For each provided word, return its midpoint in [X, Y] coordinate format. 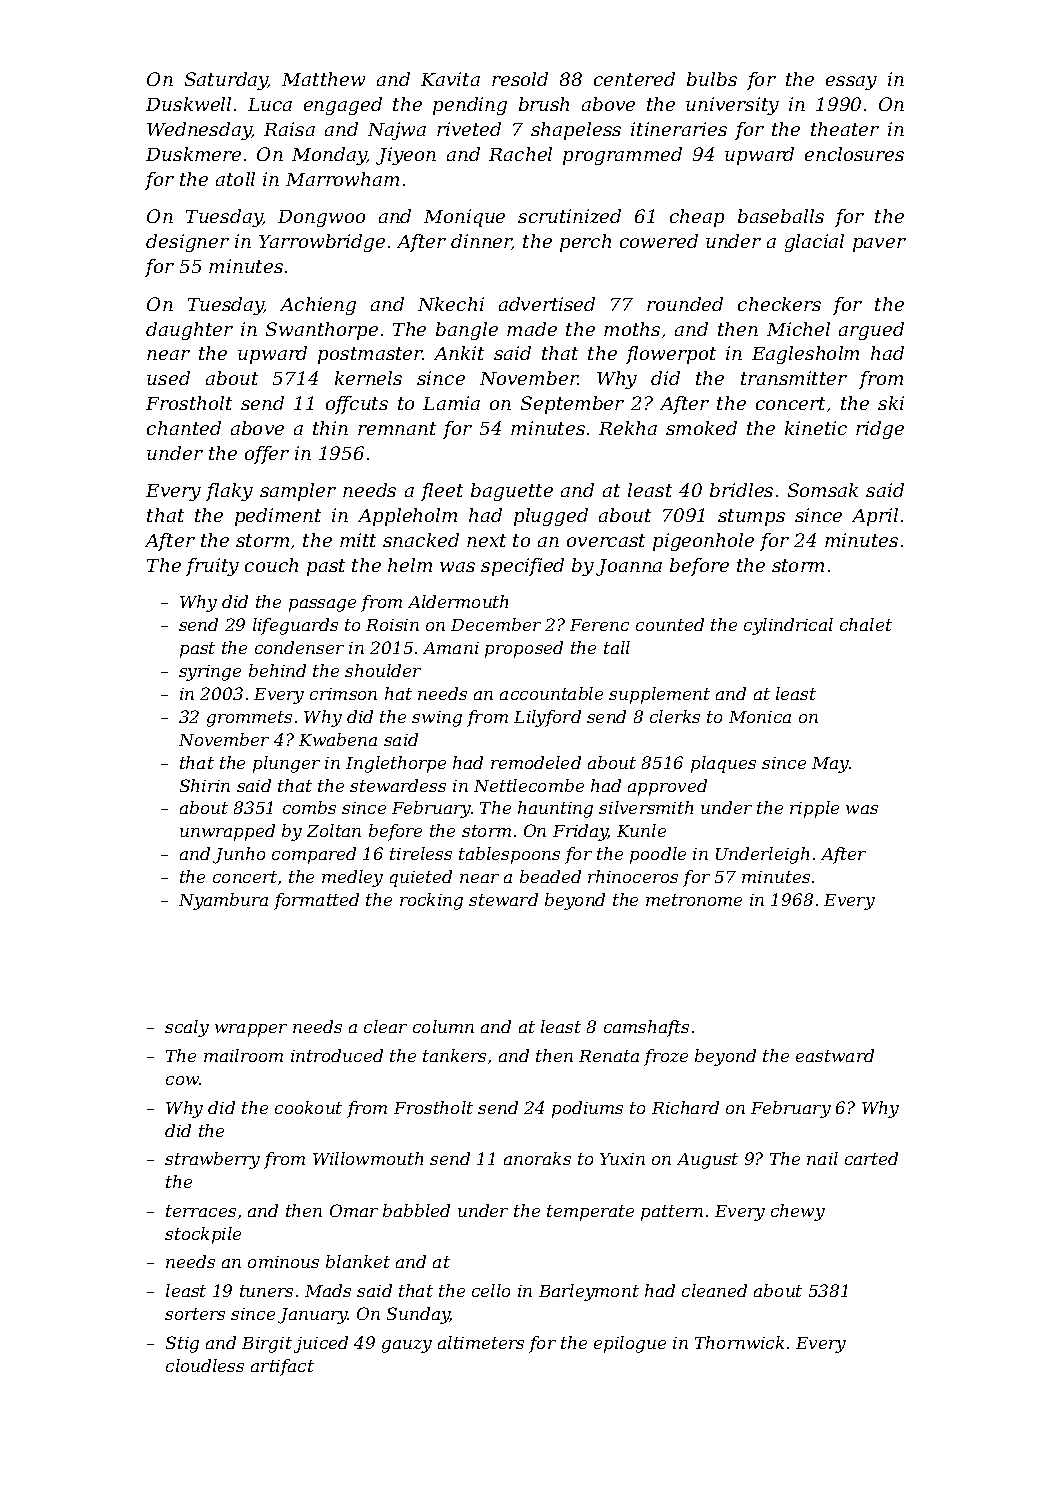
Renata [609, 1056]
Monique [464, 218]
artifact [282, 1367]
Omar [354, 1210]
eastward [835, 1055]
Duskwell [188, 104]
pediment [278, 517]
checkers [779, 304]
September [572, 405]
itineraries [679, 129]
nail [822, 1158]
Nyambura [223, 901]
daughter [189, 331]
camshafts [646, 1028]
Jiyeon [406, 156]
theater [845, 129]
